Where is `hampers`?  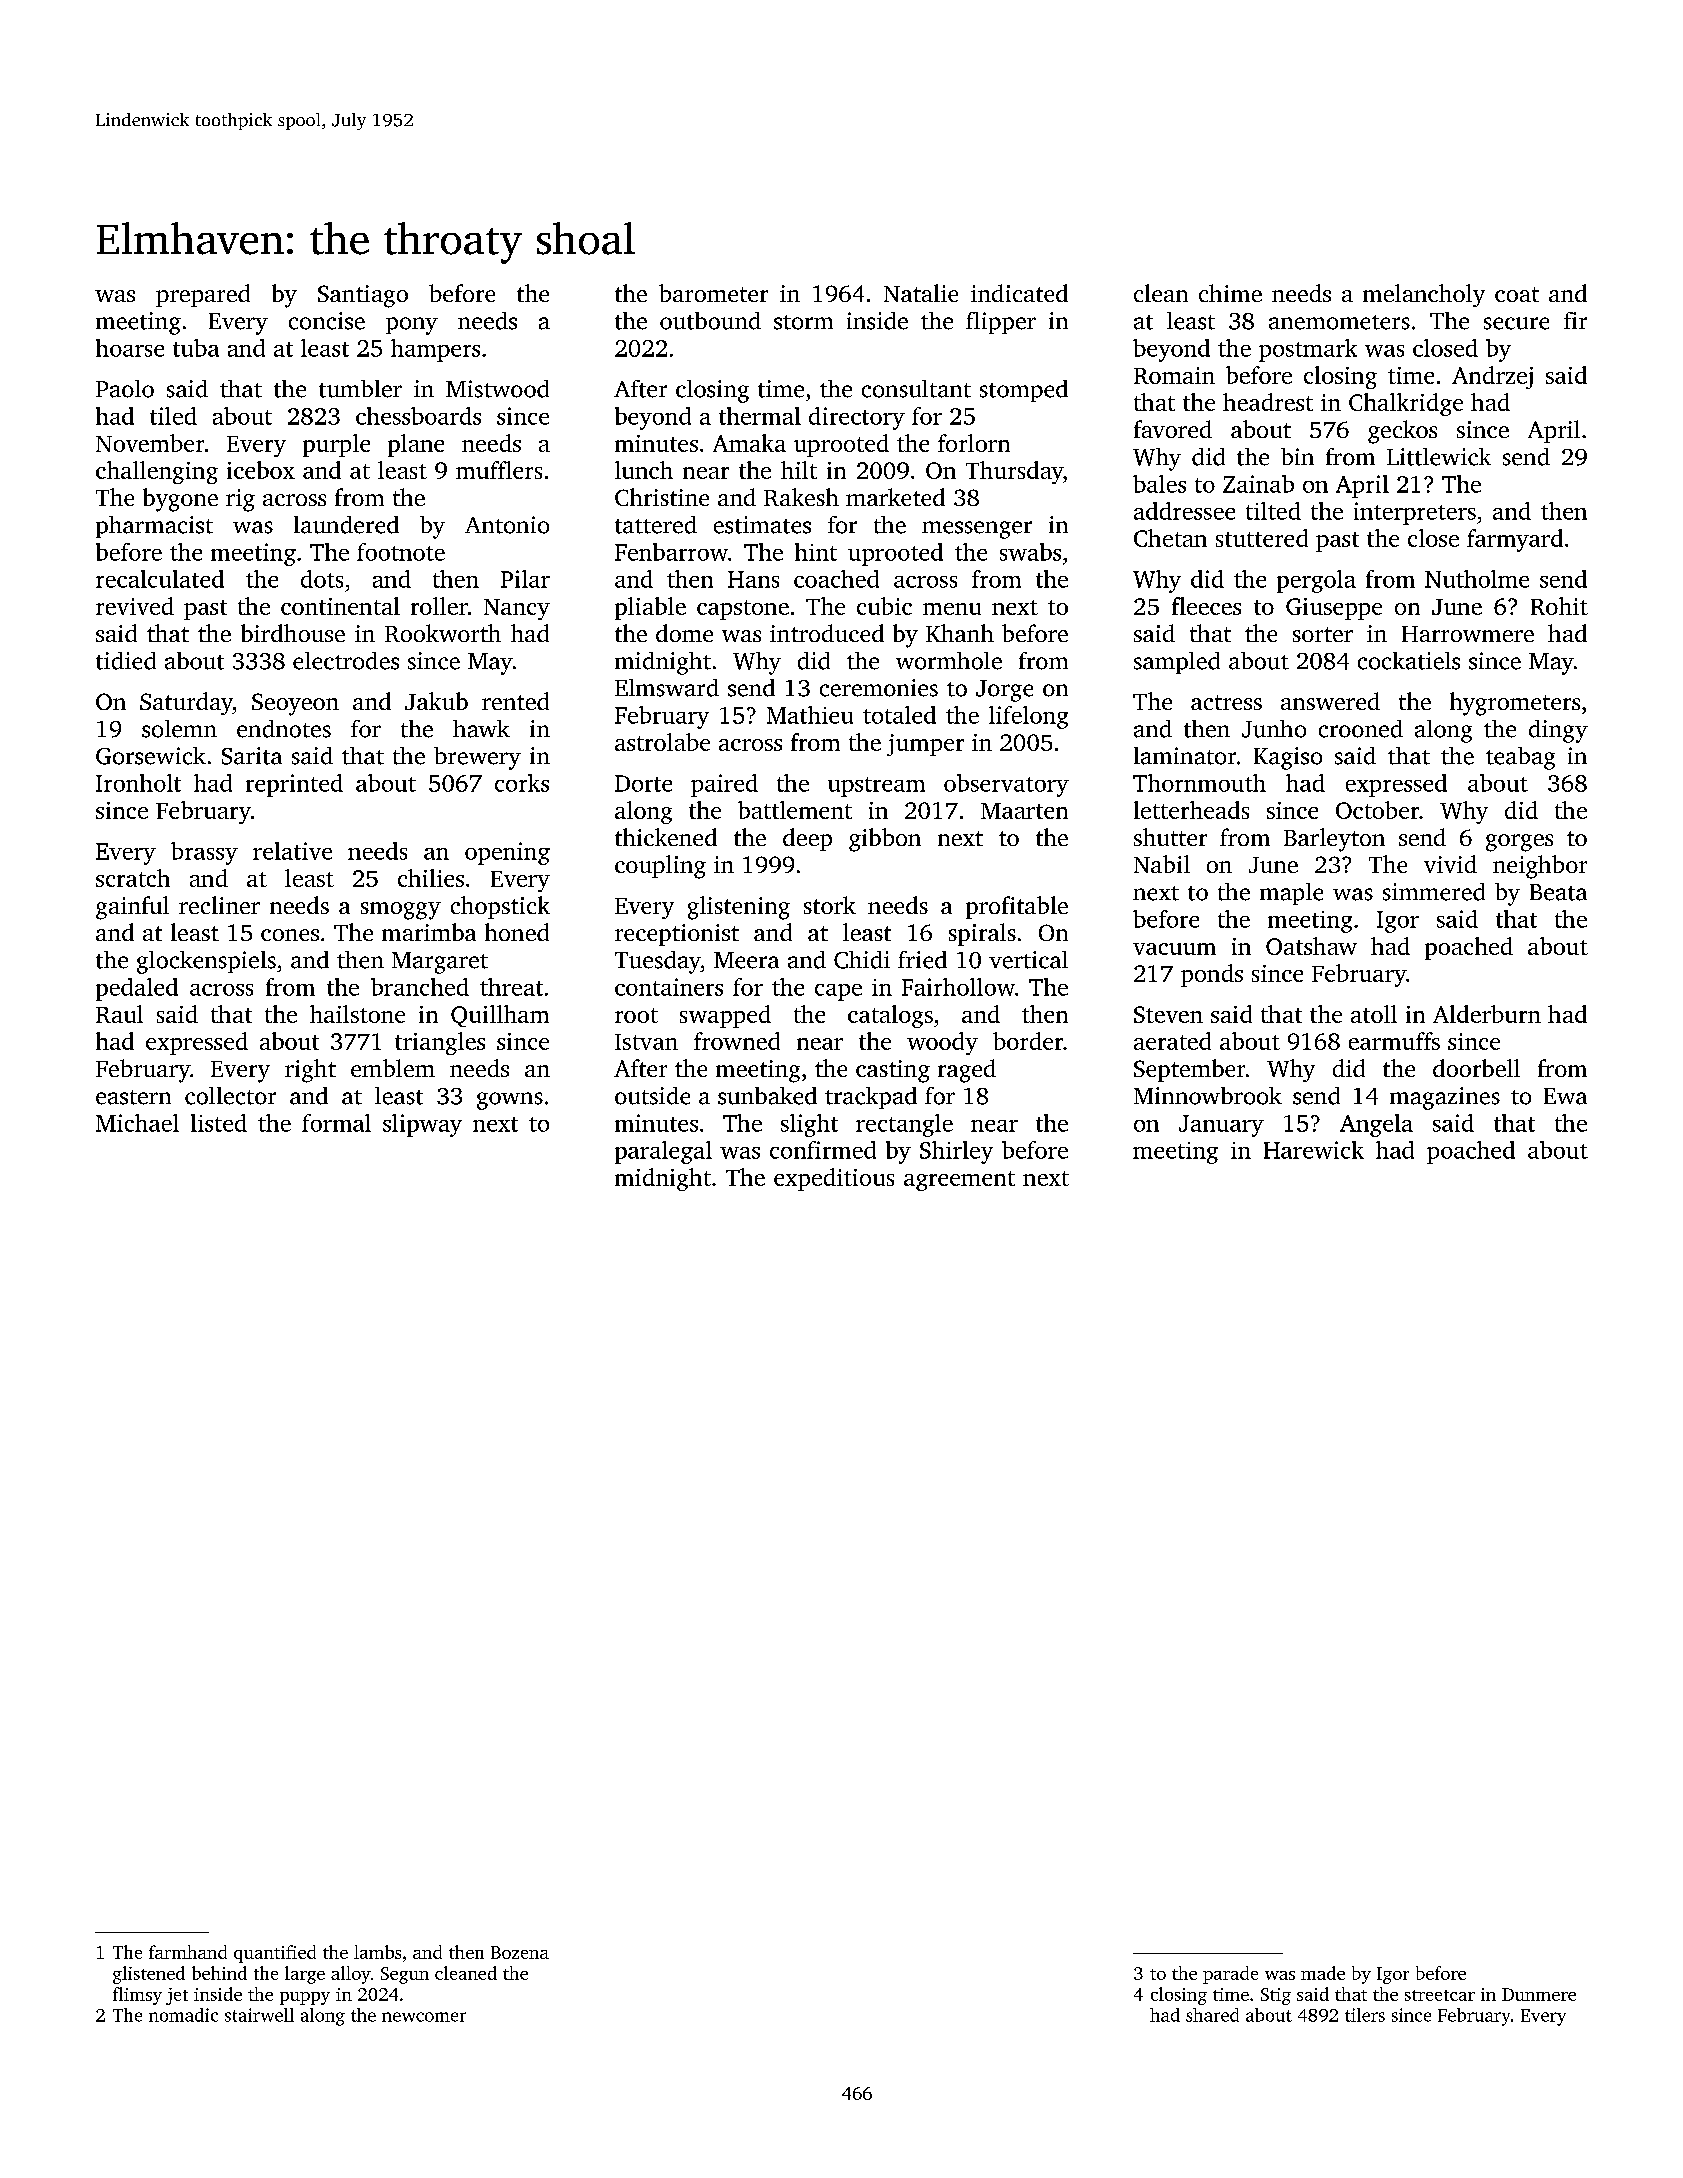 hampers is located at coordinates (435, 350).
